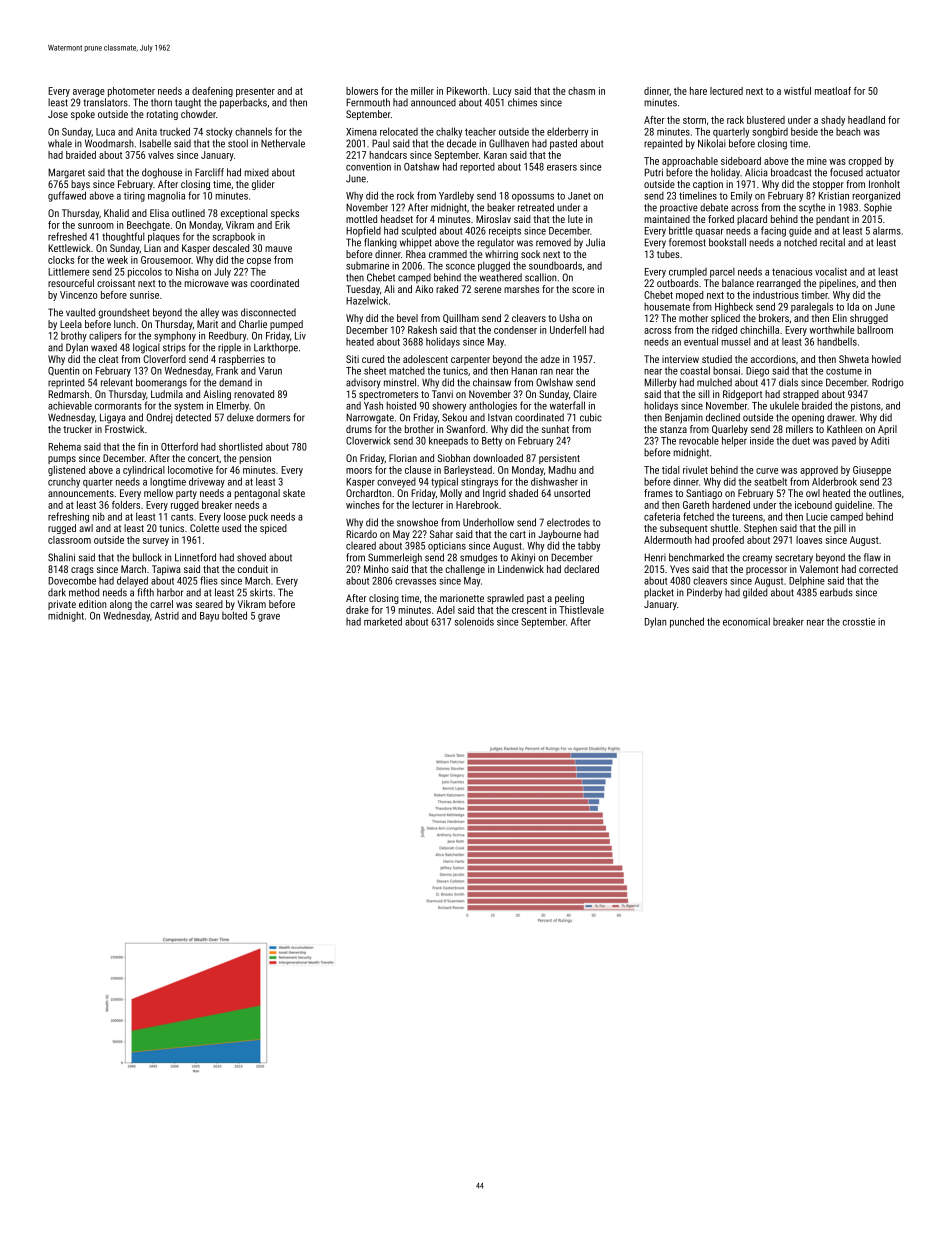 Image resolution: width=952 pixels, height=1233 pixels. I want to click on Betty, so click(492, 442).
